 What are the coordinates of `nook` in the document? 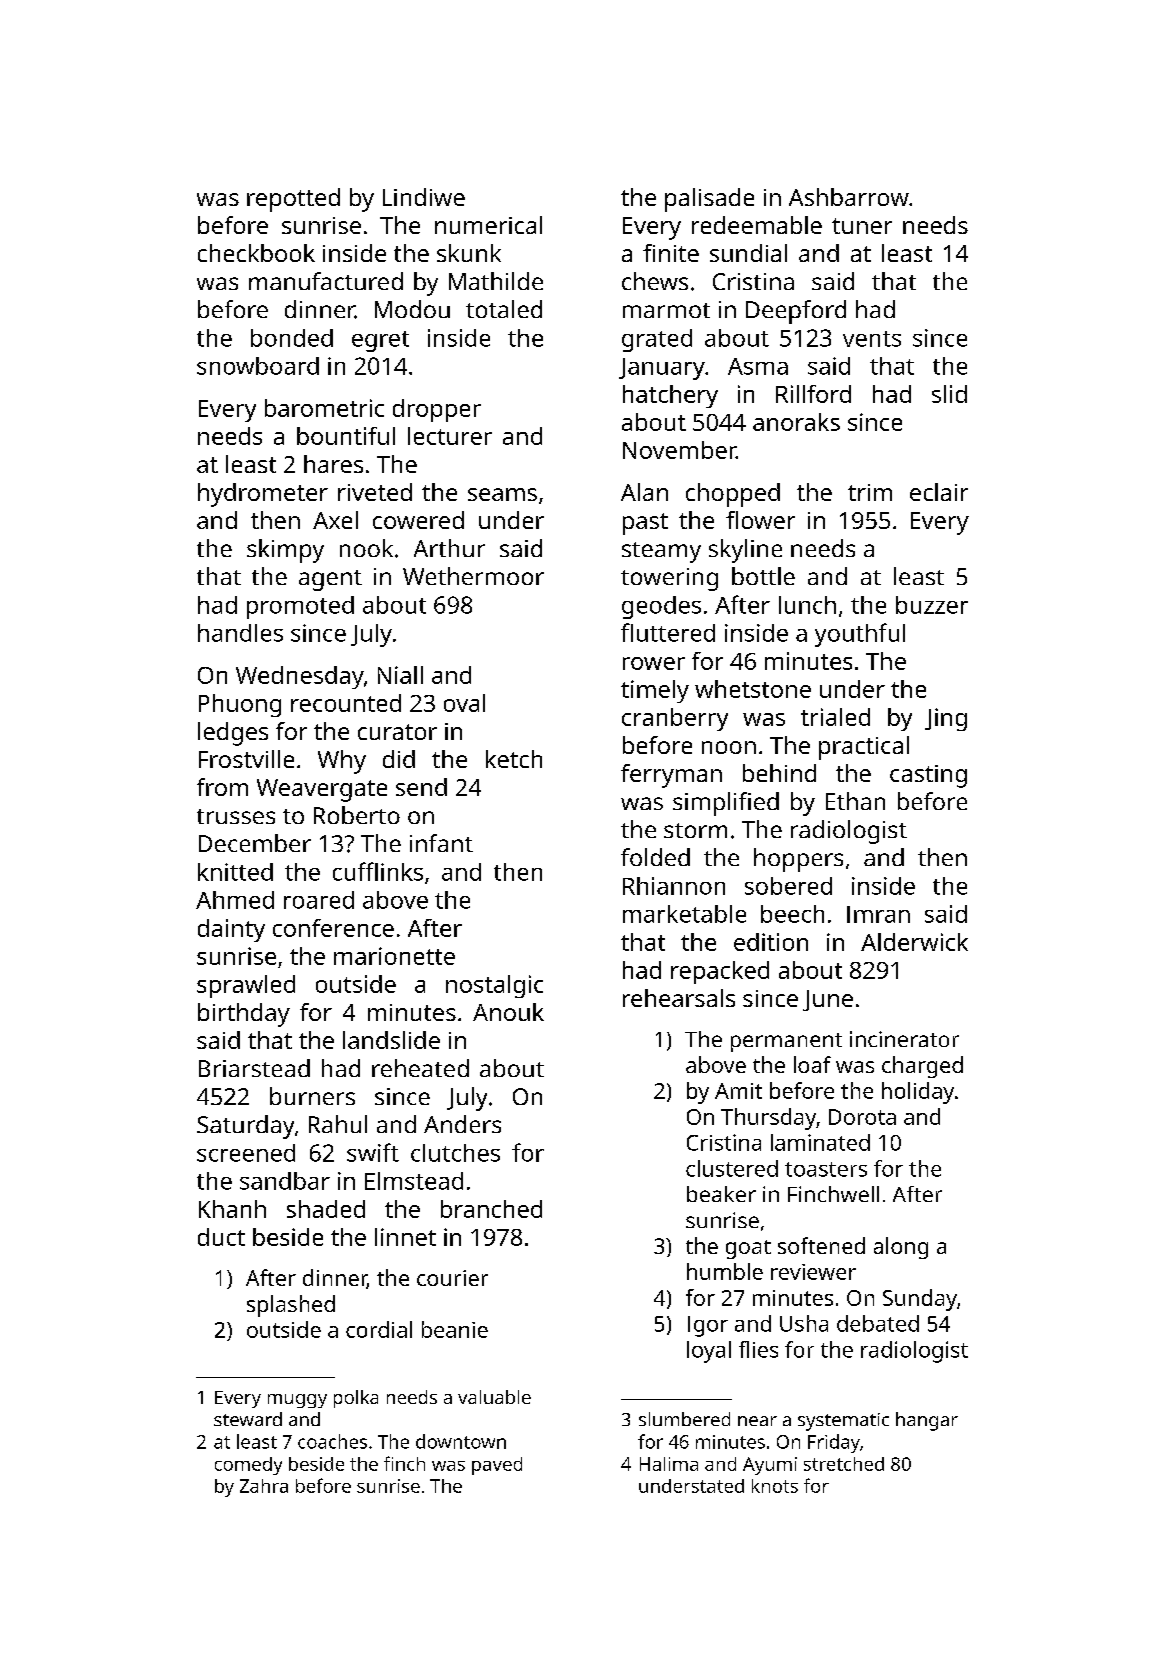 It's located at (366, 548).
